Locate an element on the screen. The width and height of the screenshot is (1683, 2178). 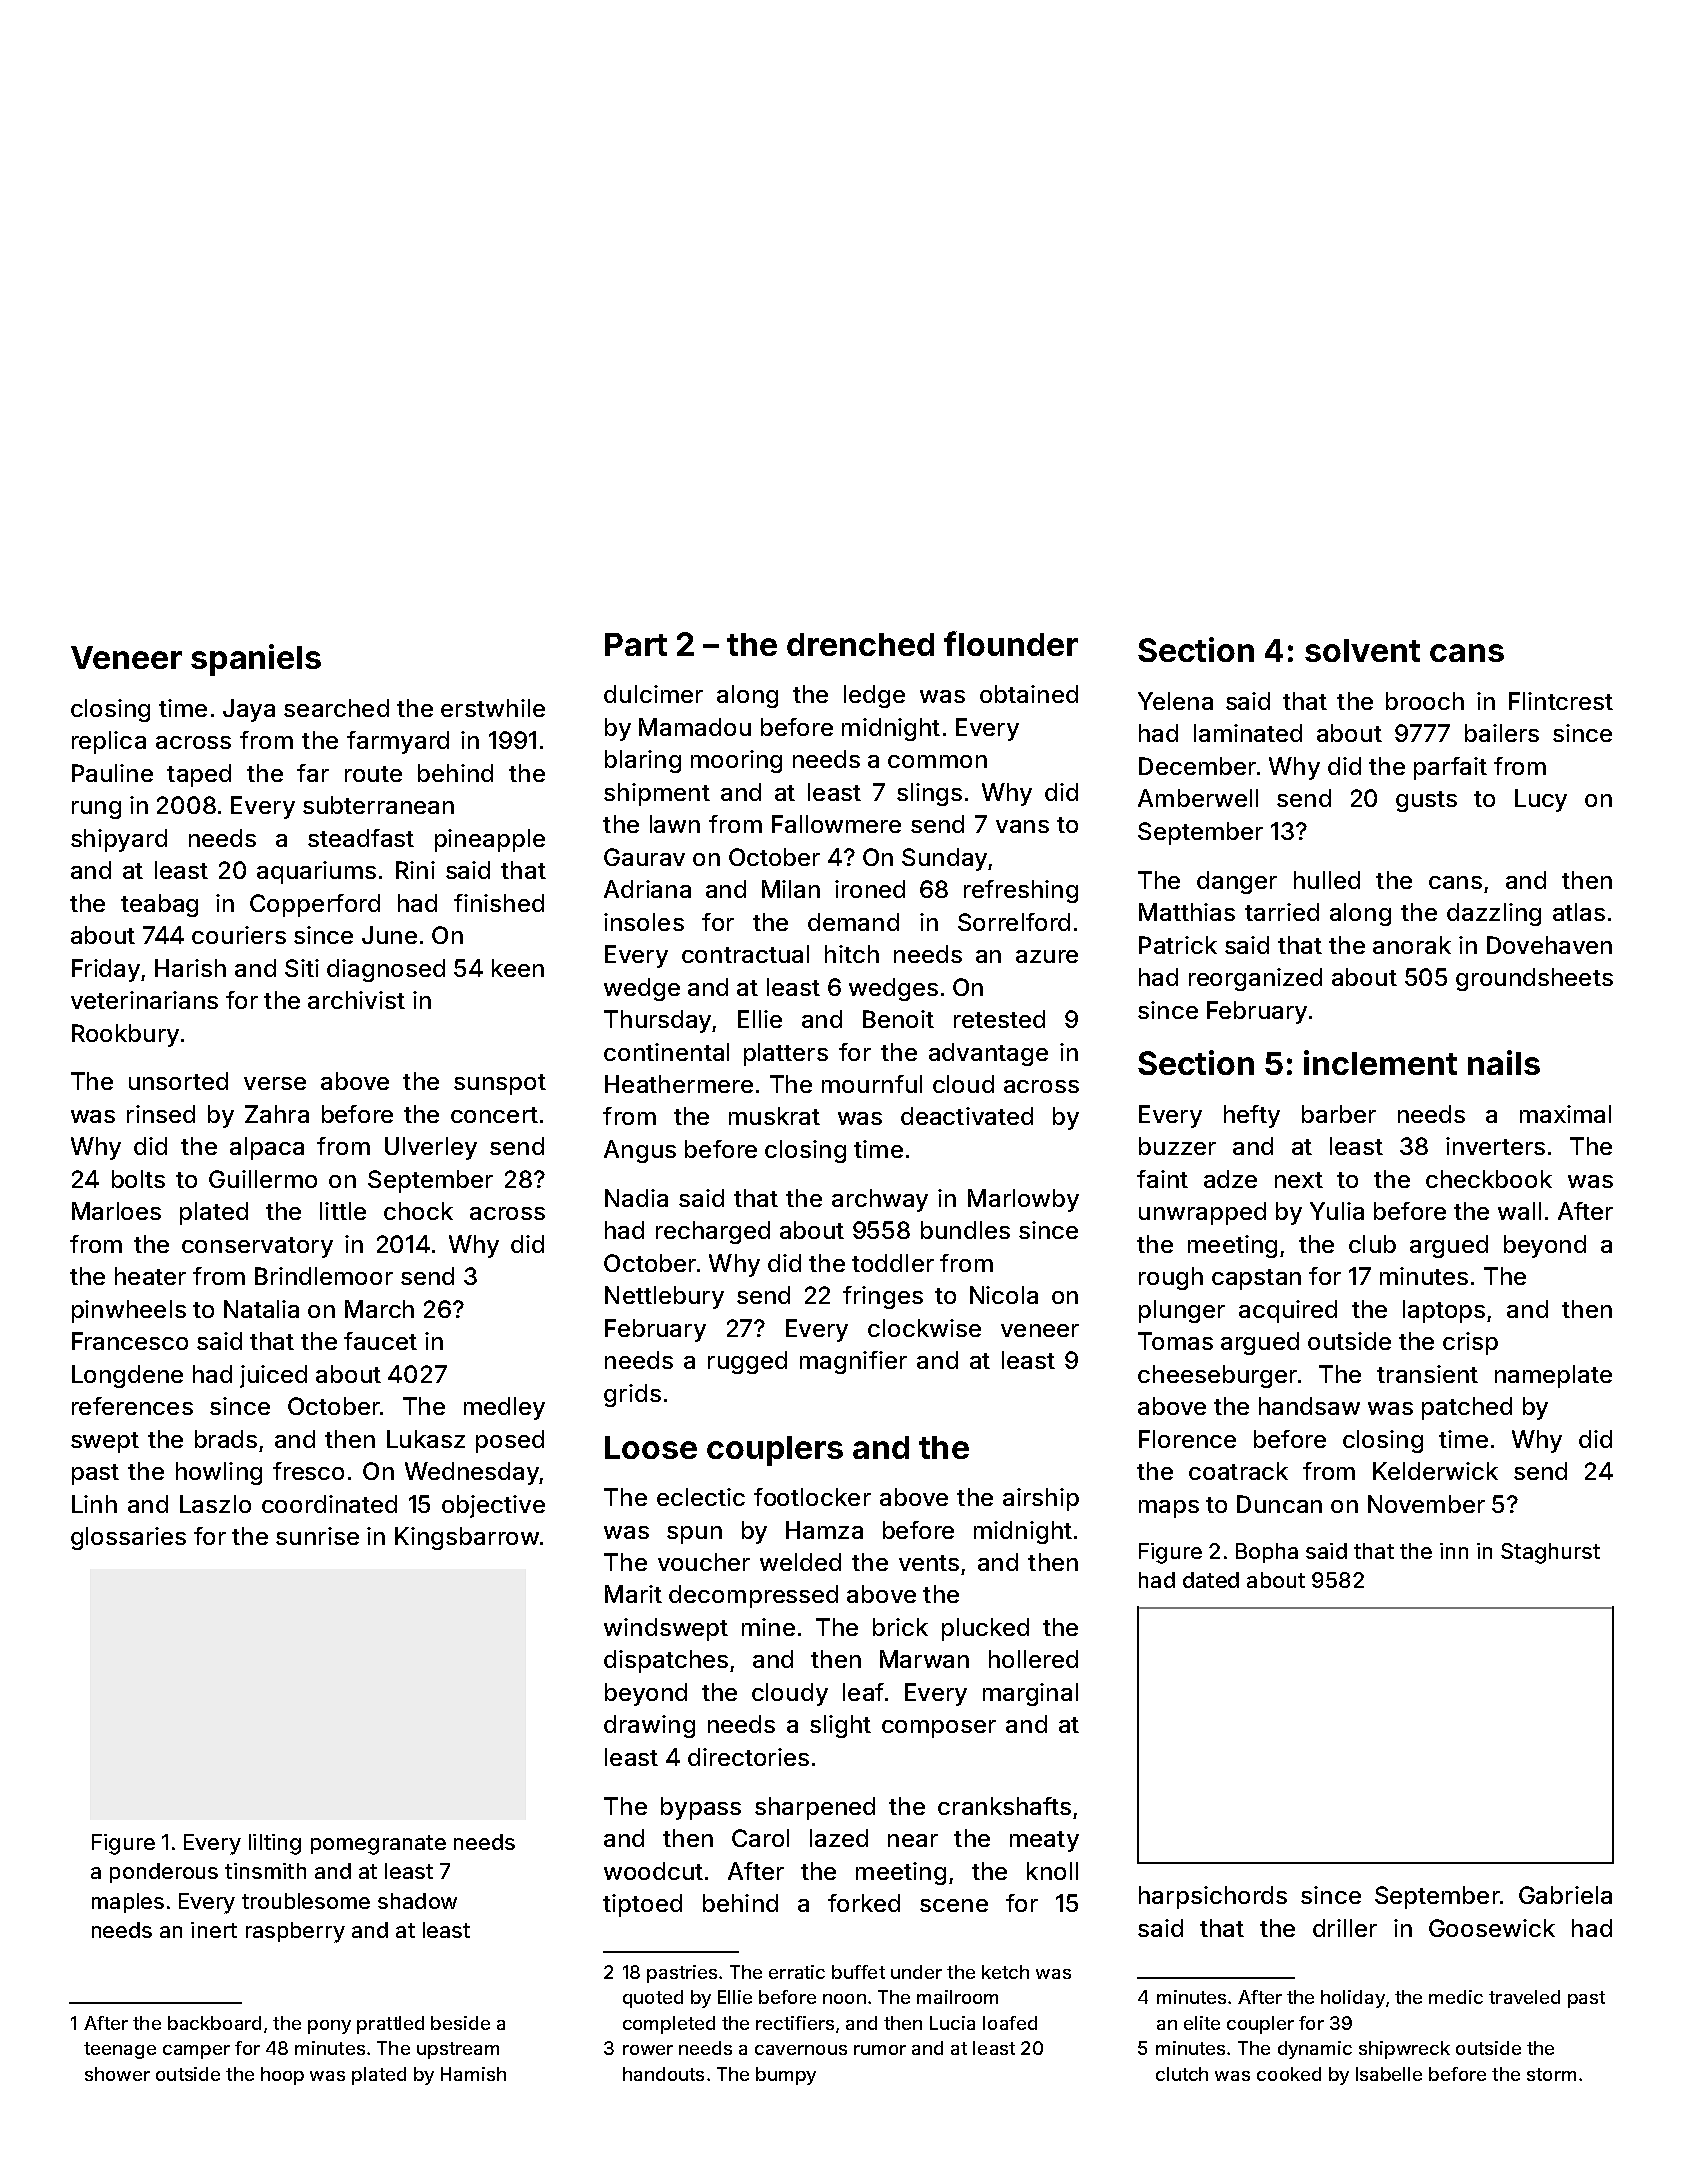
glossaries is located at coordinates (128, 1538).
